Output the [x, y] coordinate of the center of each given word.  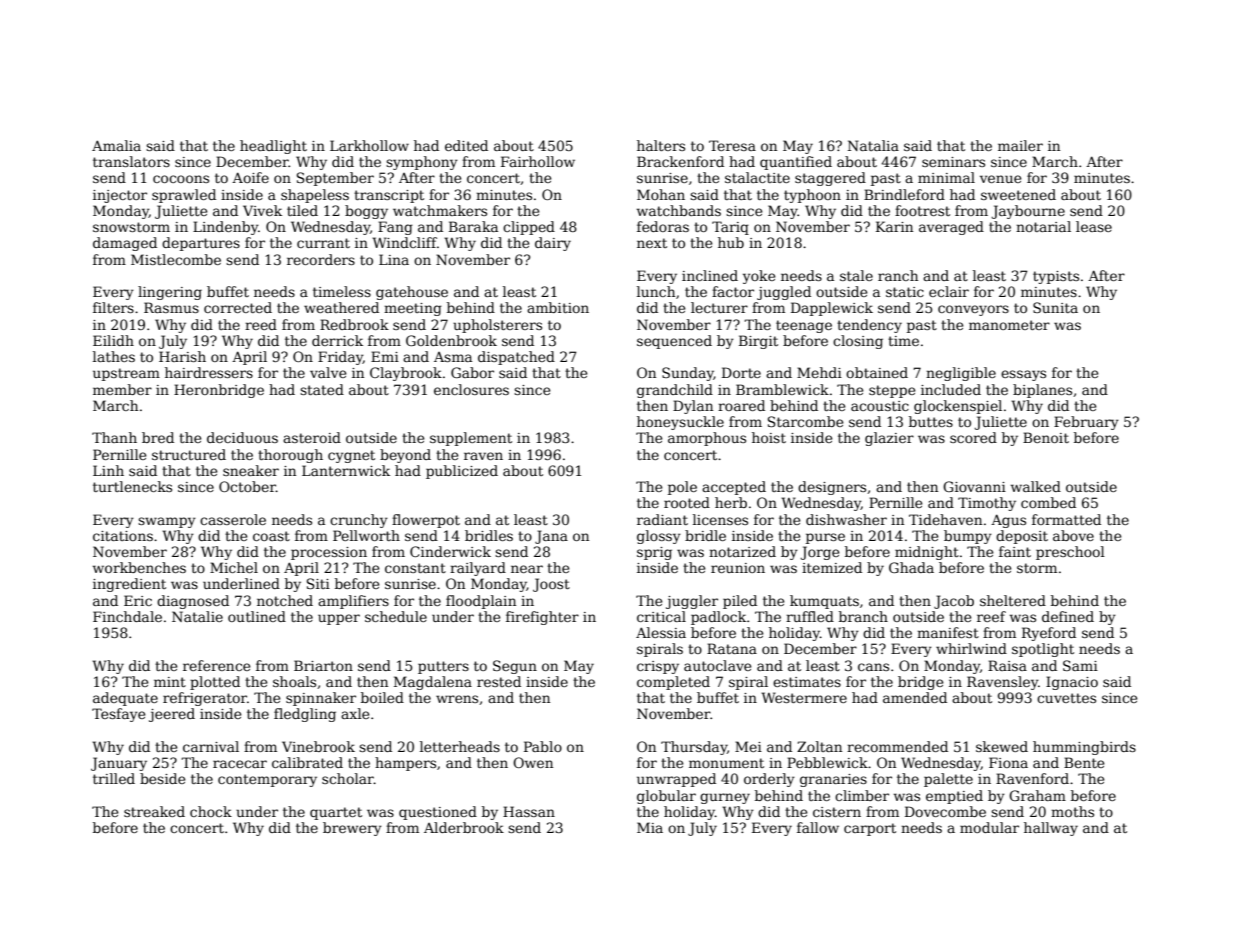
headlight [273, 147]
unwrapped [676, 780]
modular [989, 827]
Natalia [873, 145]
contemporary [267, 780]
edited [466, 145]
